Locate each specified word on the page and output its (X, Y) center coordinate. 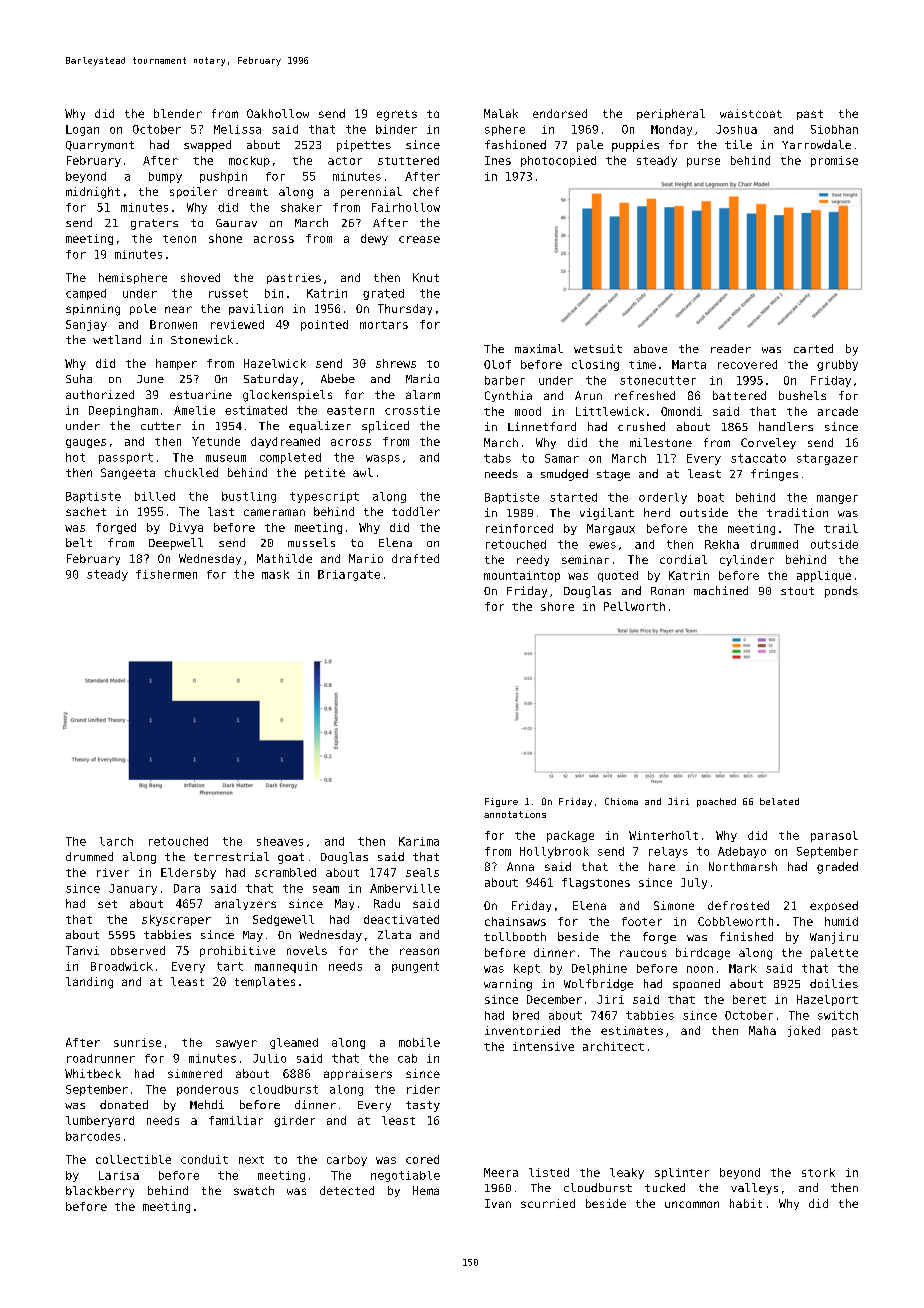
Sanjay (86, 325)
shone (225, 238)
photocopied (558, 161)
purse (703, 162)
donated (124, 1104)
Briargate (349, 575)
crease (419, 239)
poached (716, 802)
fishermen (166, 574)
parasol (834, 836)
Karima (419, 841)
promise (834, 161)
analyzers (245, 904)
